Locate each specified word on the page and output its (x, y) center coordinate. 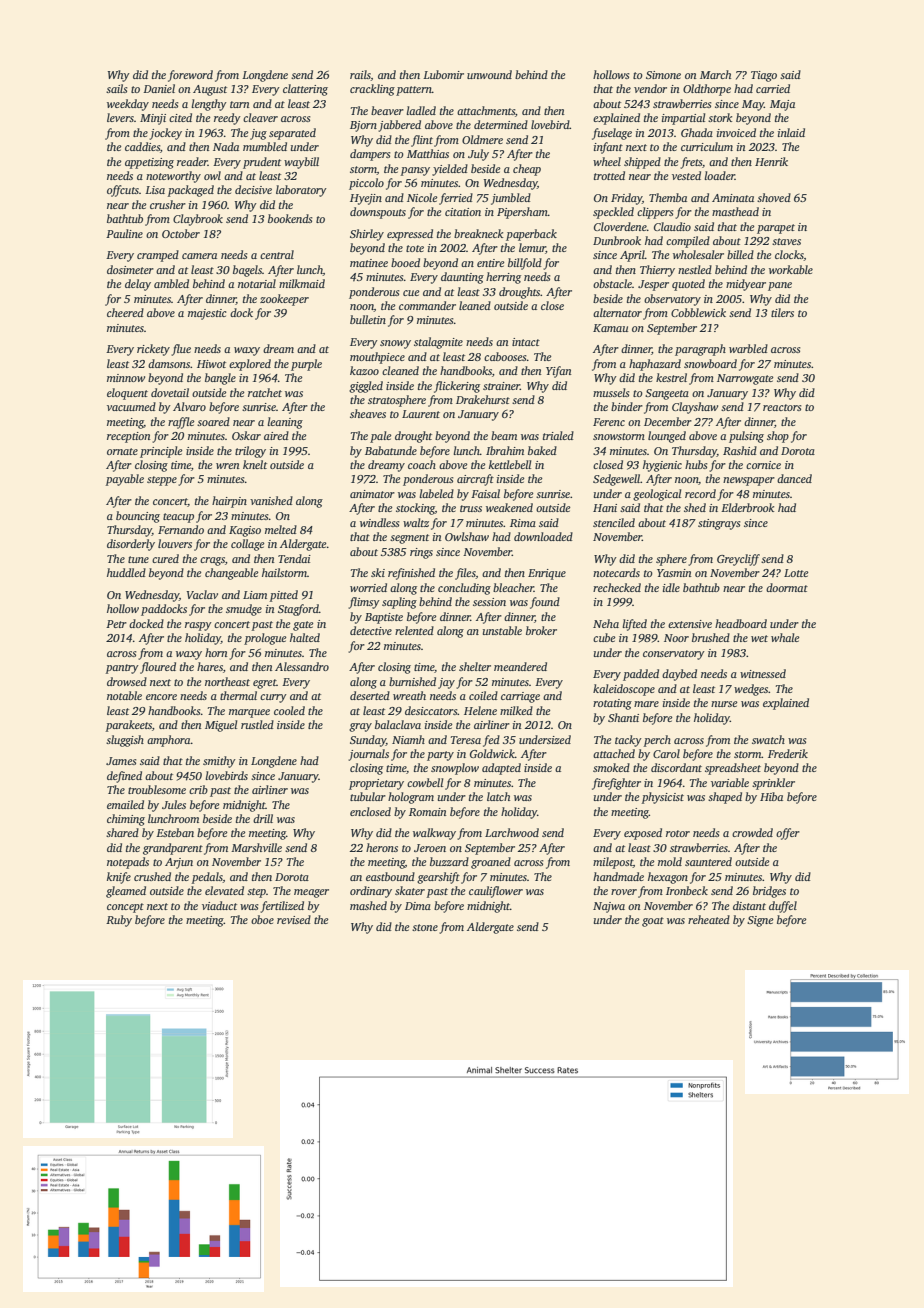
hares (210, 666)
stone (425, 927)
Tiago (764, 76)
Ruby (119, 921)
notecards (616, 572)
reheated (709, 919)
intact (526, 342)
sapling (399, 603)
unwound (489, 74)
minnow (126, 378)
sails (116, 88)
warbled (748, 348)
